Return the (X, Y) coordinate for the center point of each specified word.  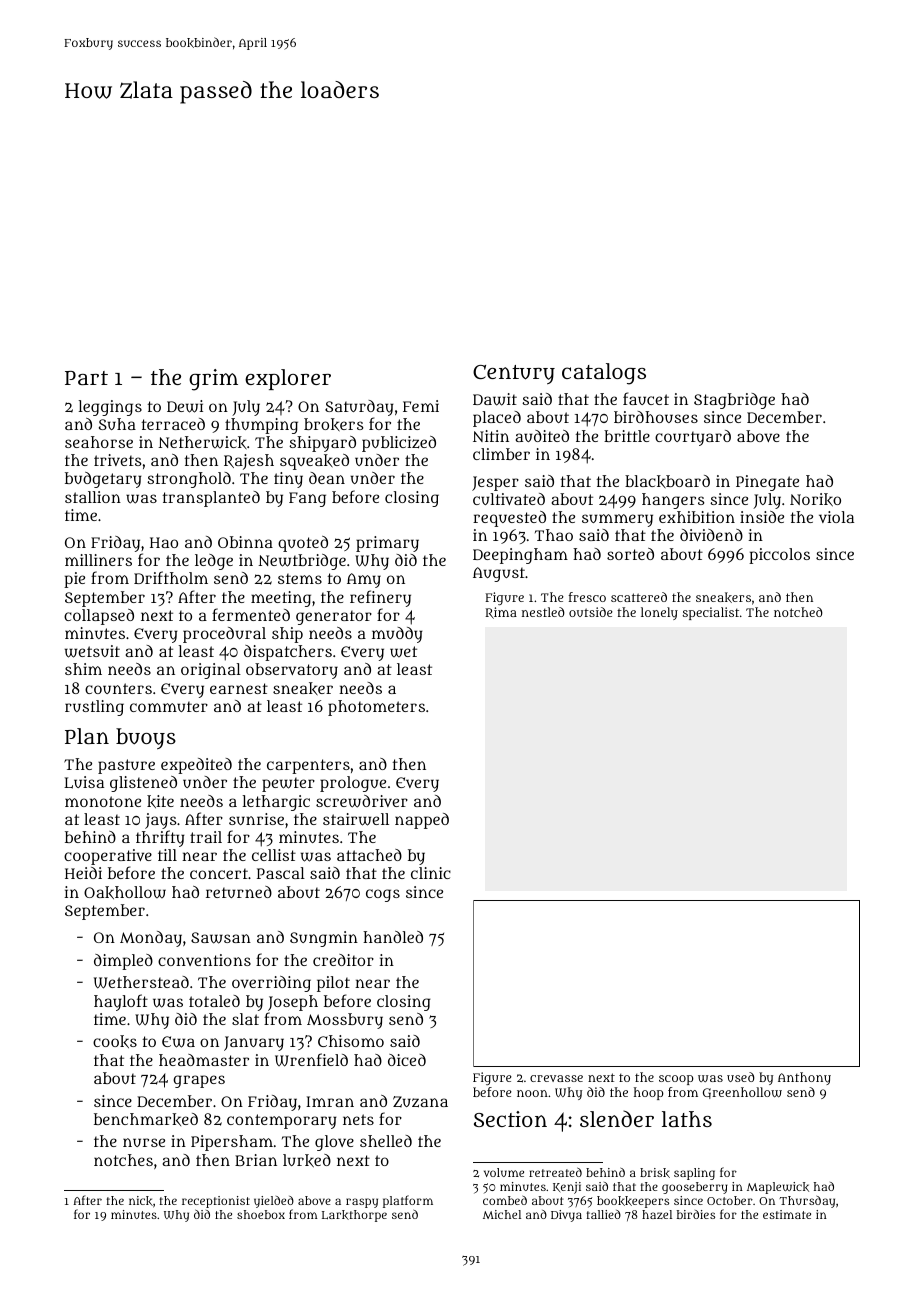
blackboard (667, 481)
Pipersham (232, 1143)
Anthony (804, 1078)
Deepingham (520, 556)
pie (74, 580)
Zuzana (420, 1102)
